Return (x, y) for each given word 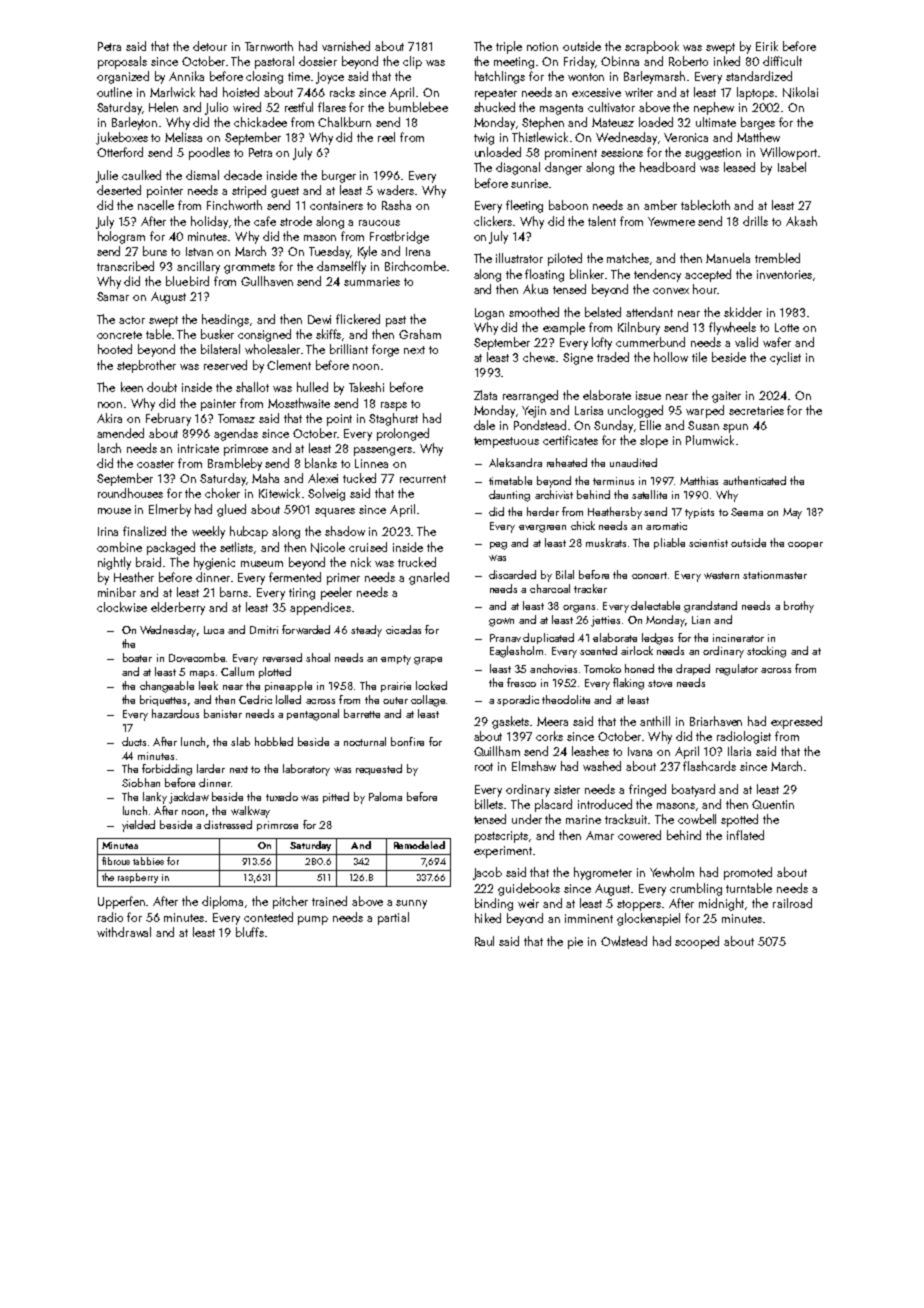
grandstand (710, 607)
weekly (208, 532)
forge (385, 350)
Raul (484, 941)
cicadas (403, 629)
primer (343, 579)
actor (132, 320)
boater (137, 657)
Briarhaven (716, 721)
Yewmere (671, 221)
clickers (493, 221)
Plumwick (710, 440)
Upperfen (121, 902)
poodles (209, 153)
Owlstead (624, 941)
